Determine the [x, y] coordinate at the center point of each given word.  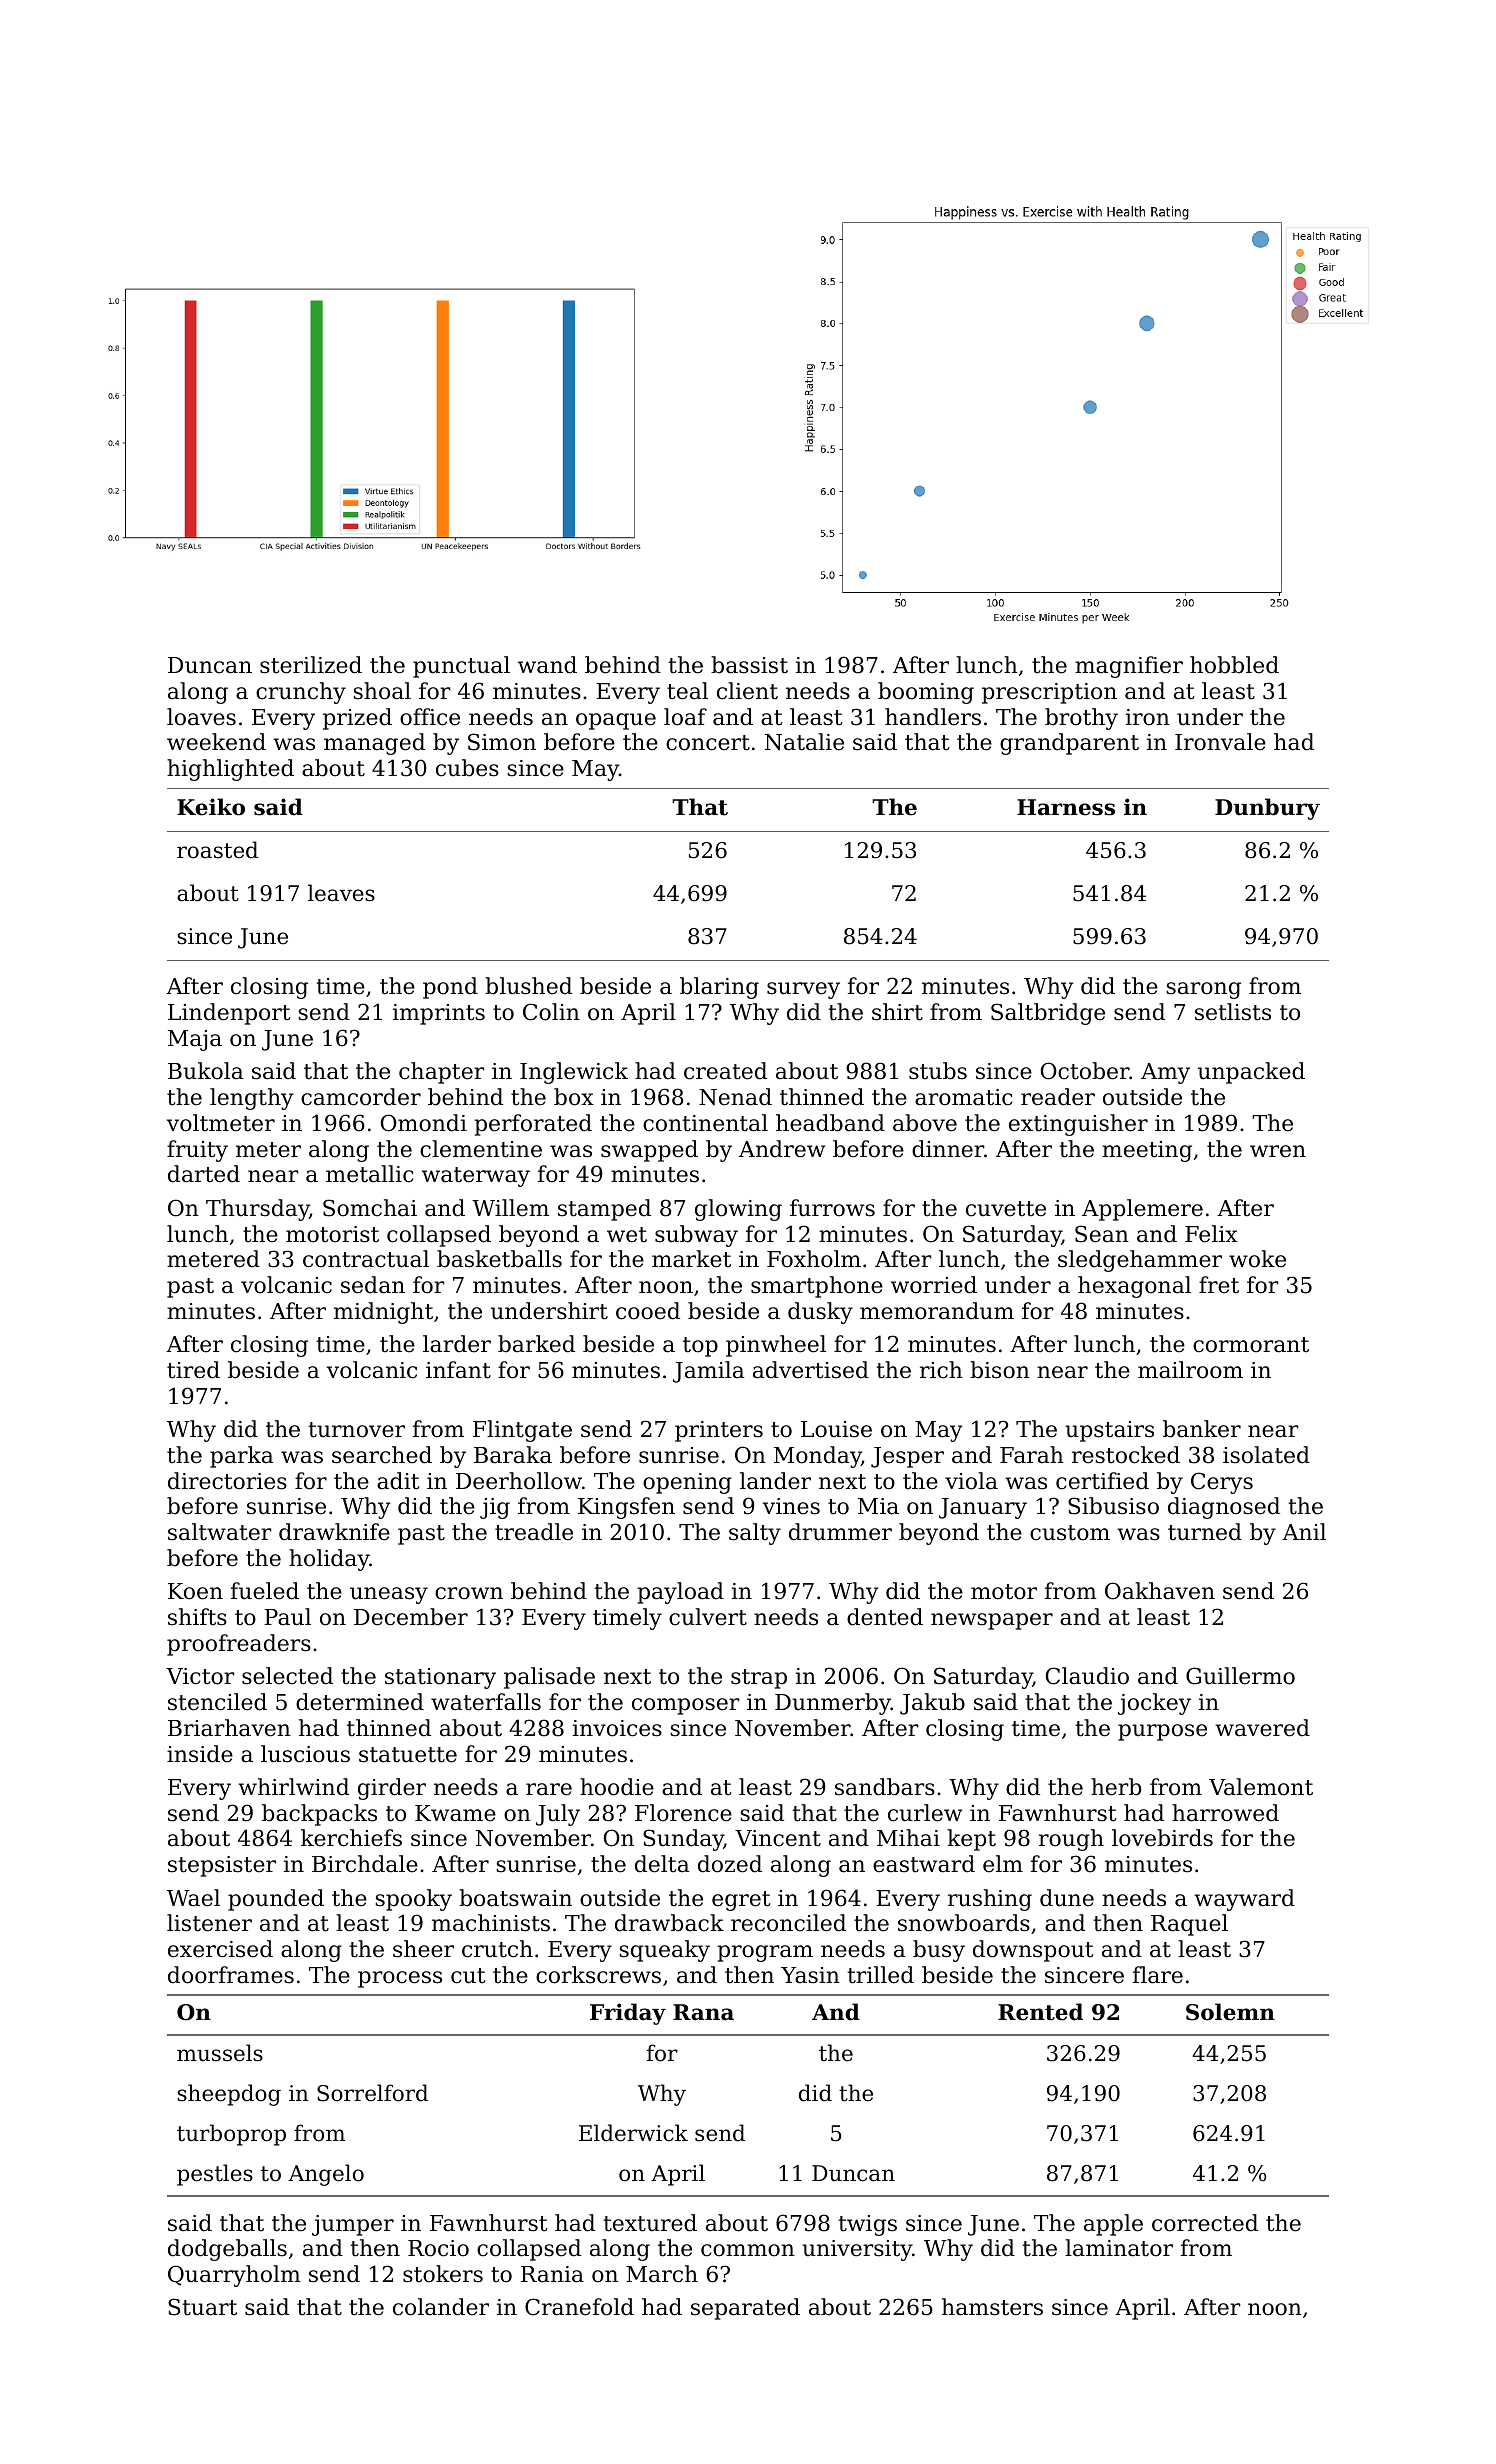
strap [759, 1679]
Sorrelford [372, 2093]
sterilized [311, 665]
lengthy [252, 1099]
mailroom [1190, 1370]
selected [287, 1676]
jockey [1154, 1704]
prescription [1049, 693]
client [747, 691]
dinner [948, 1149]
